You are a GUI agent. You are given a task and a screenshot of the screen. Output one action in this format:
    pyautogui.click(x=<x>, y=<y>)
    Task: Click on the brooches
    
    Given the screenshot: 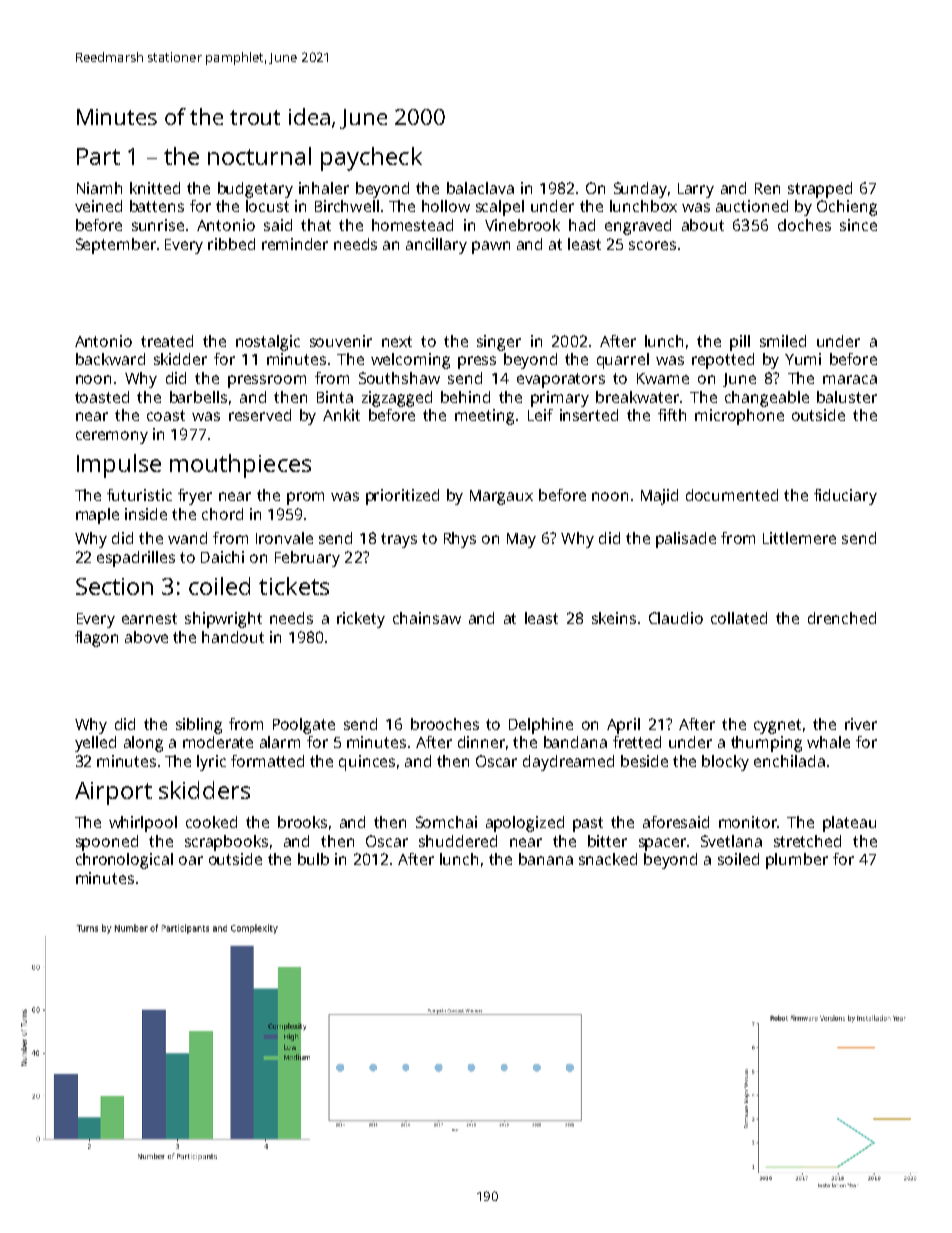 What is the action you would take?
    pyautogui.click(x=445, y=724)
